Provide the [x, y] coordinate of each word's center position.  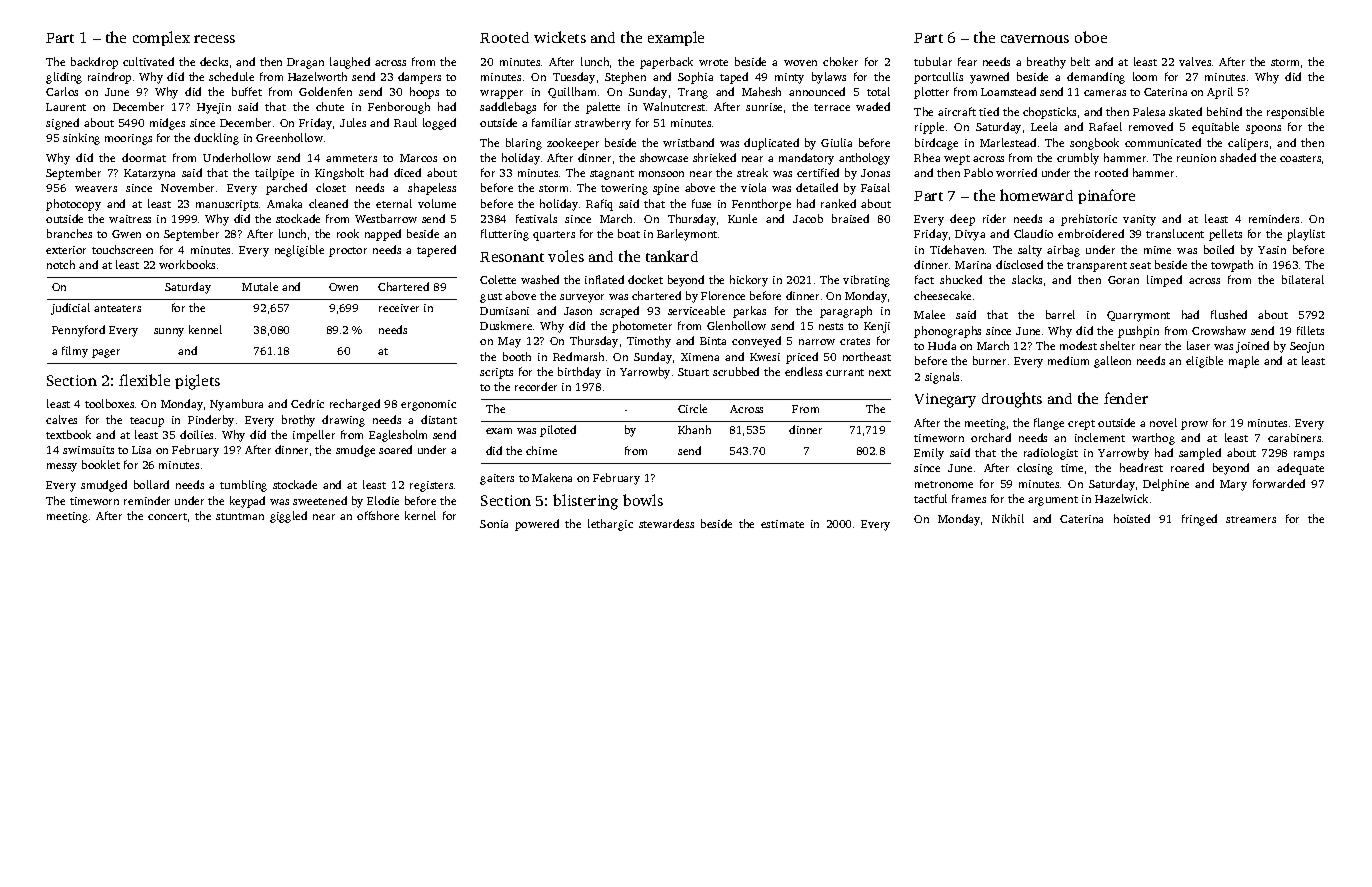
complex [161, 38]
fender [1126, 398]
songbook [1094, 144]
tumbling [243, 486]
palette [603, 108]
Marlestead [1008, 142]
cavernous [1035, 39]
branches [69, 233]
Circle [692, 408]
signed [62, 124]
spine [666, 189]
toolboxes [109, 403]
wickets [560, 37]
